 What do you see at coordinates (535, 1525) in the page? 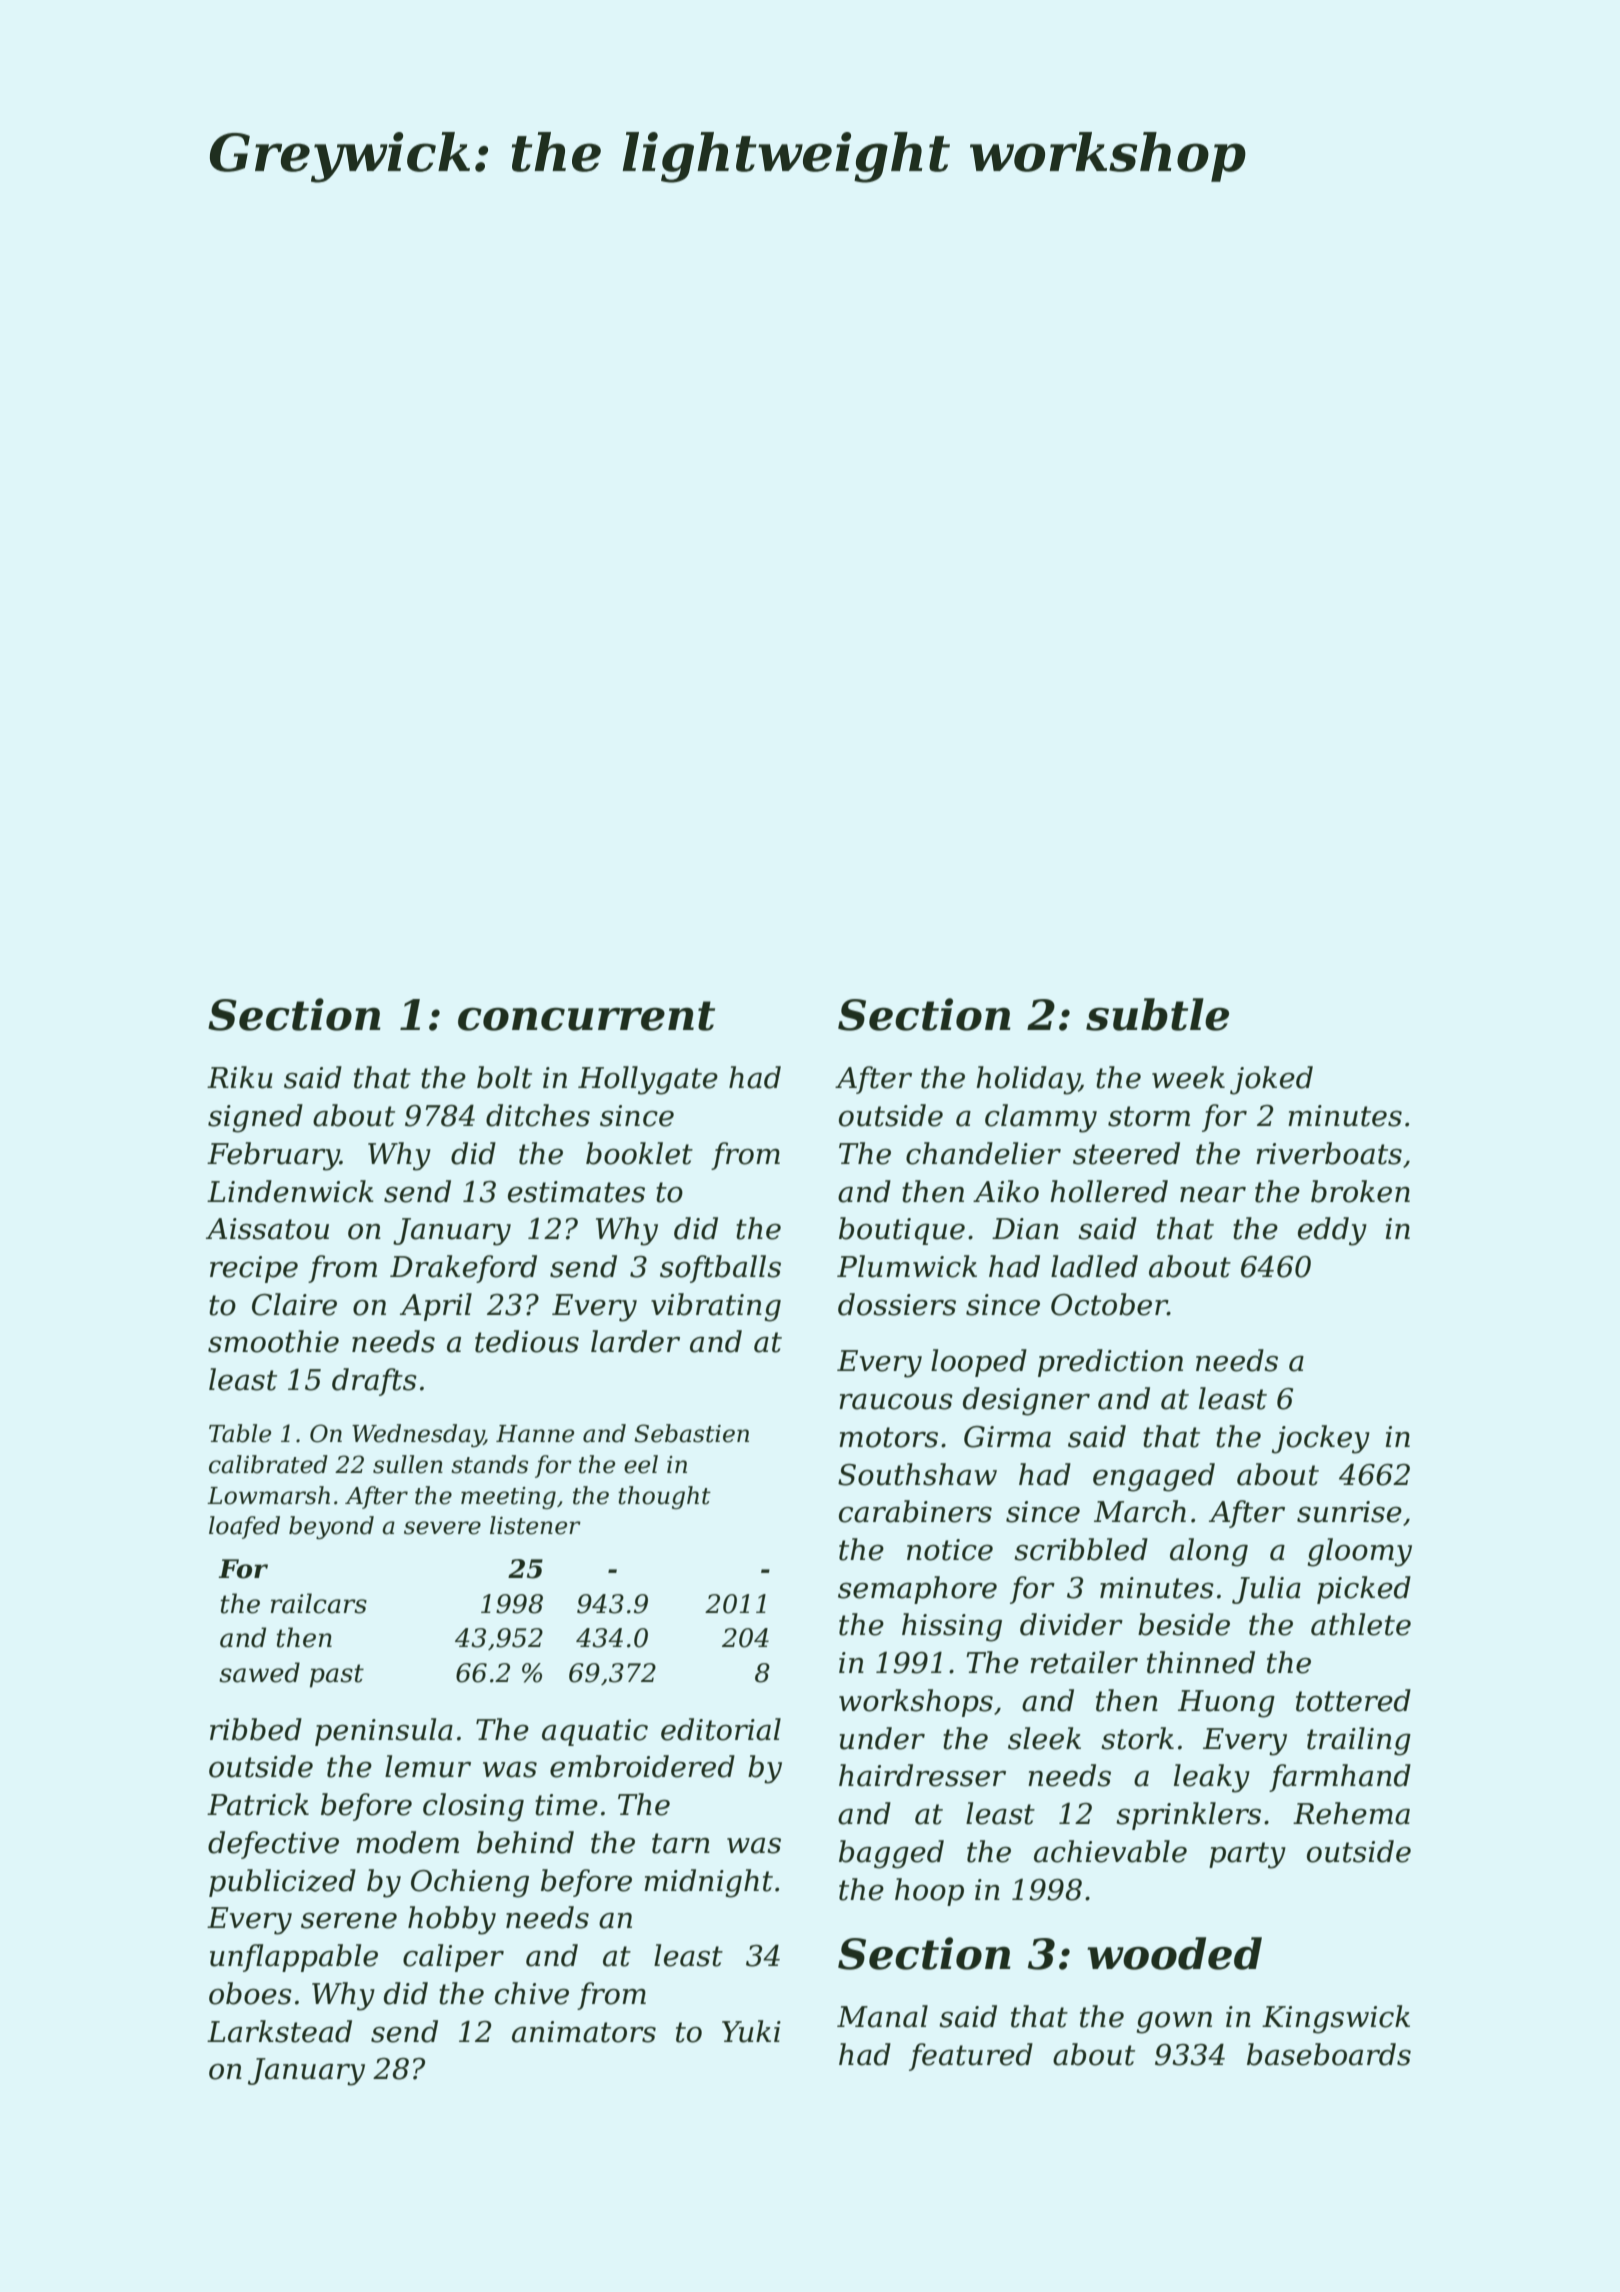
I see `listener` at bounding box center [535, 1525].
